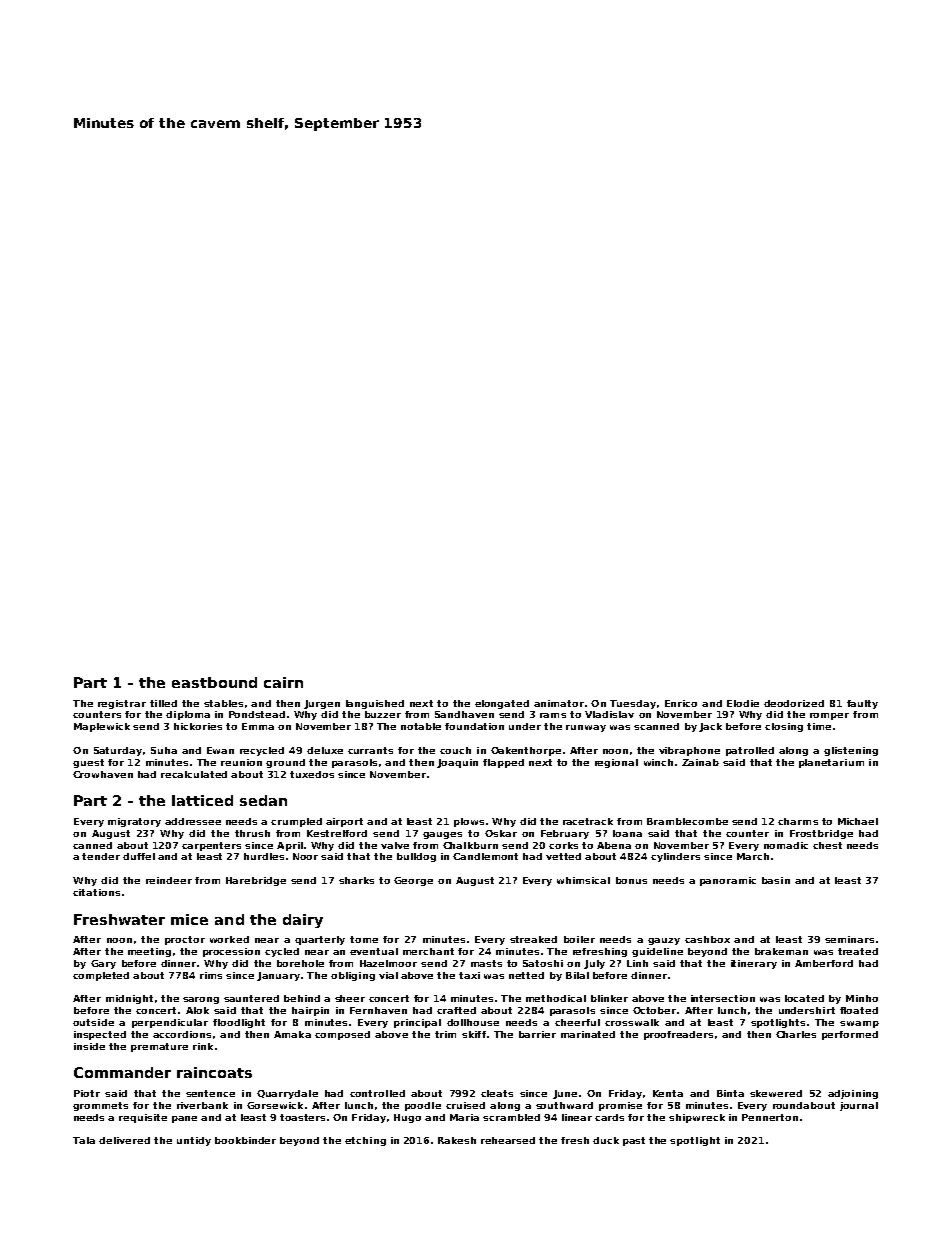 Image resolution: width=952 pixels, height=1233 pixels. Describe the element at coordinates (188, 715) in the screenshot. I see `diploma` at that location.
